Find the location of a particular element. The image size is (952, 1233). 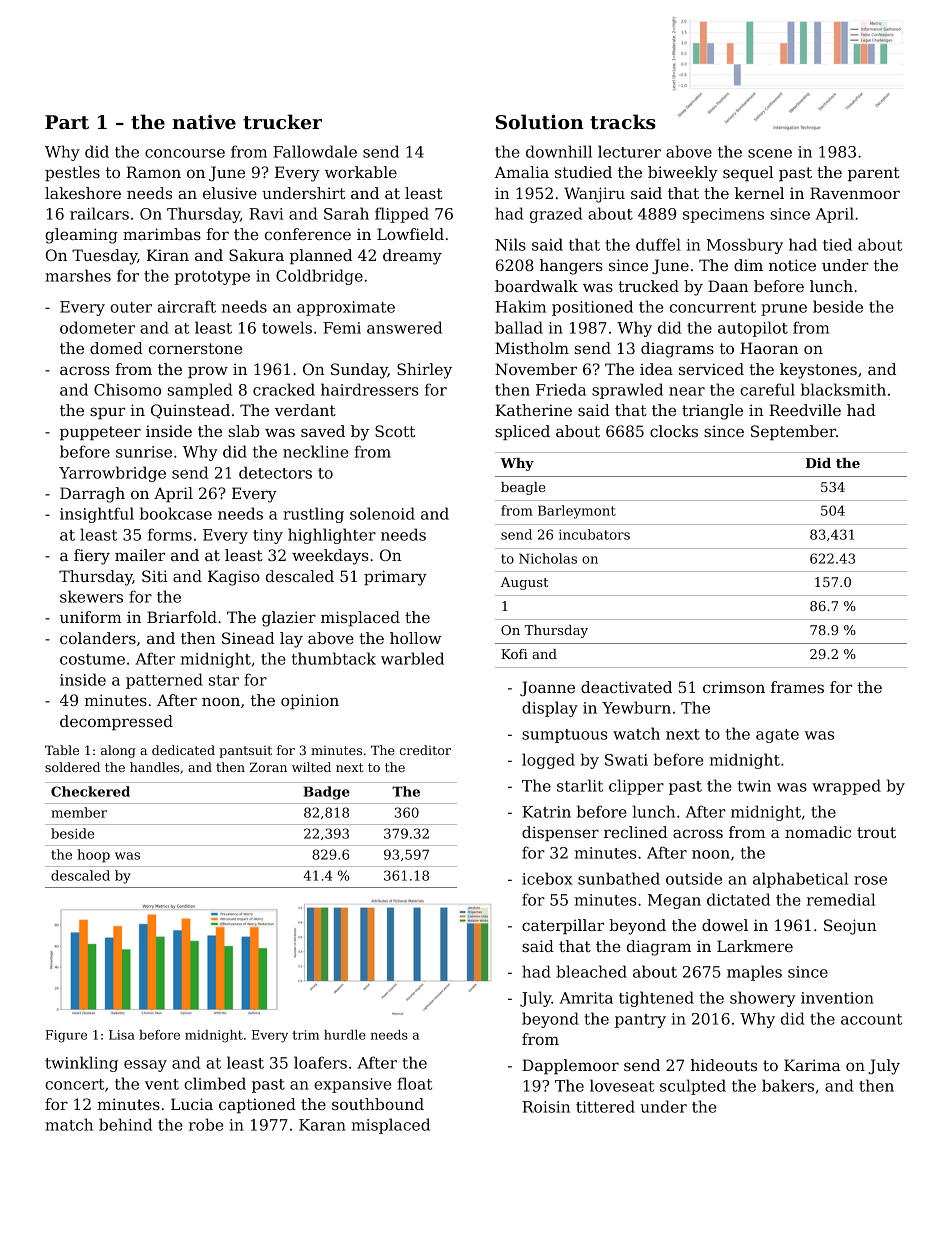

Scott is located at coordinates (395, 431).
